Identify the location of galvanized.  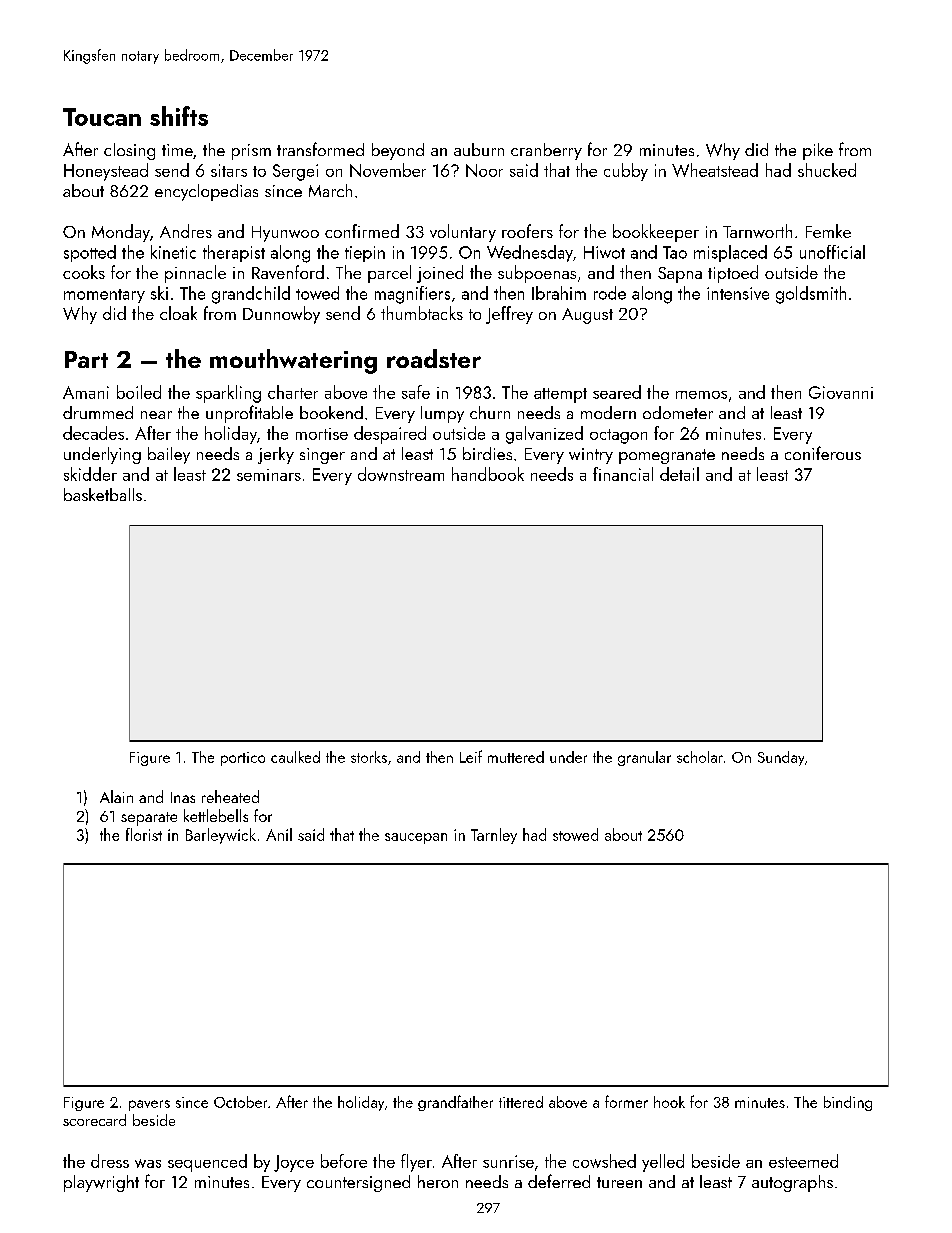
(544, 435).
